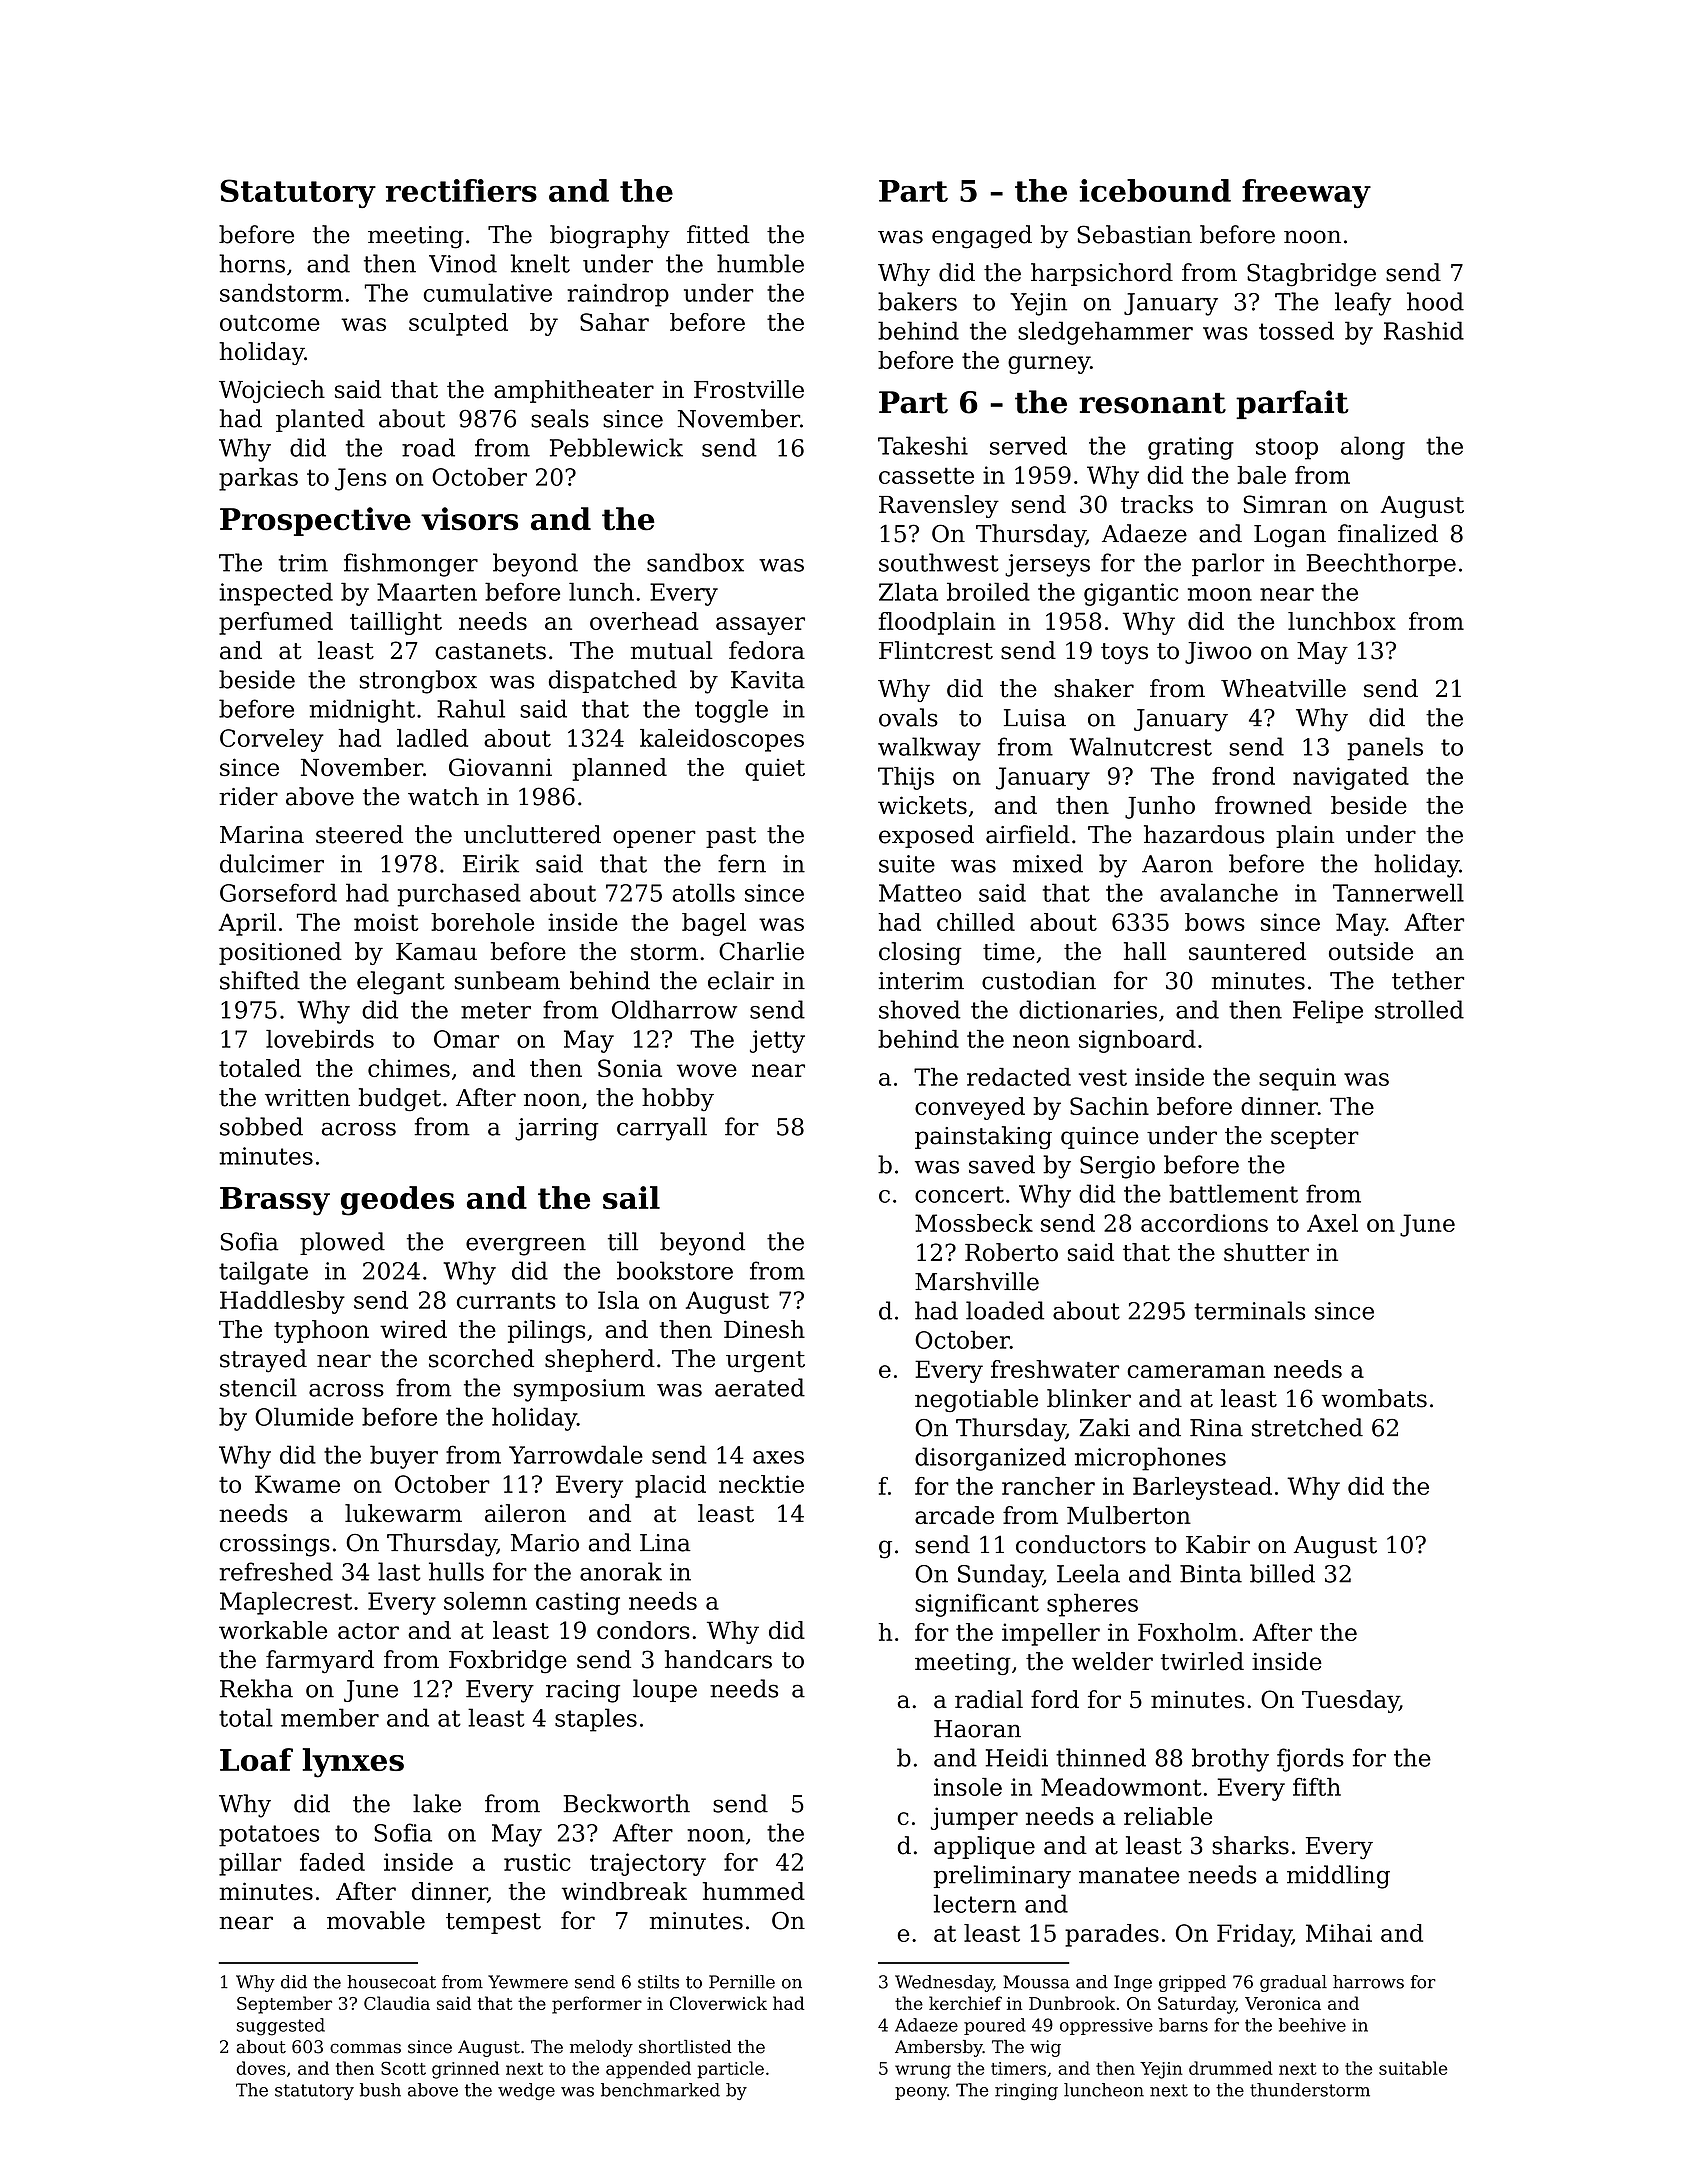  I want to click on necktie, so click(761, 1484).
